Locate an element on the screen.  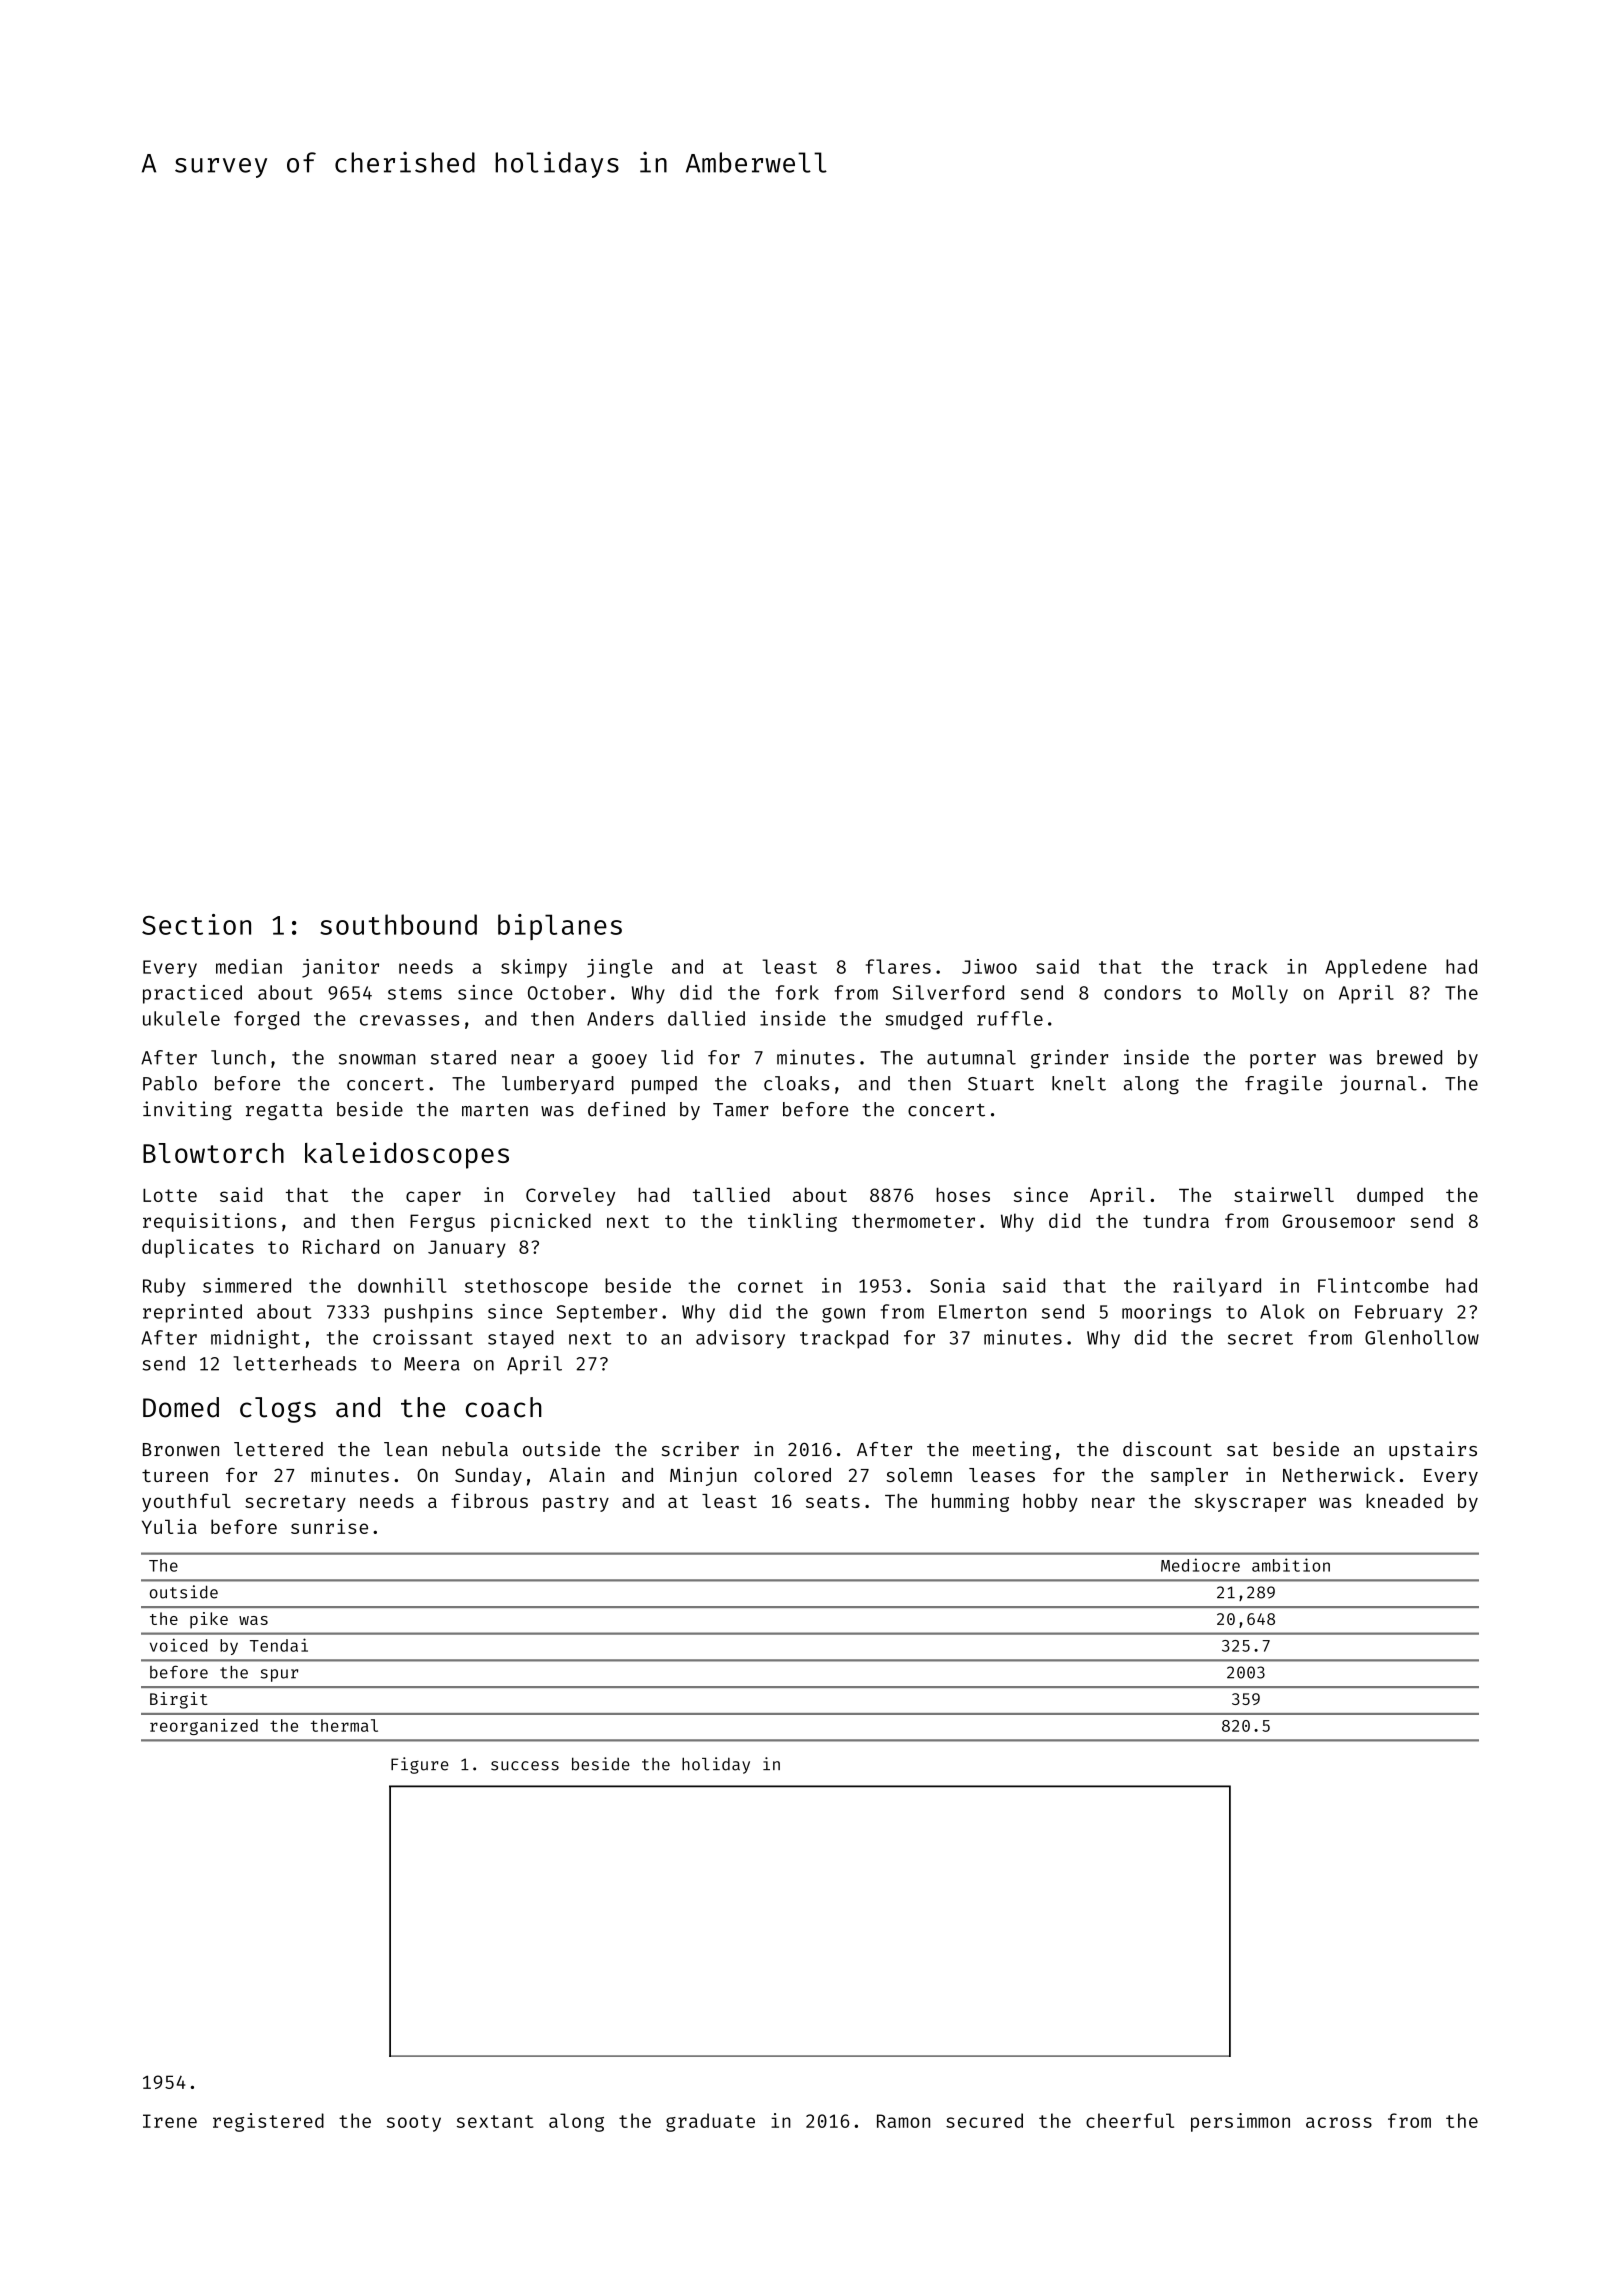
brewed is located at coordinates (1409, 1057).
